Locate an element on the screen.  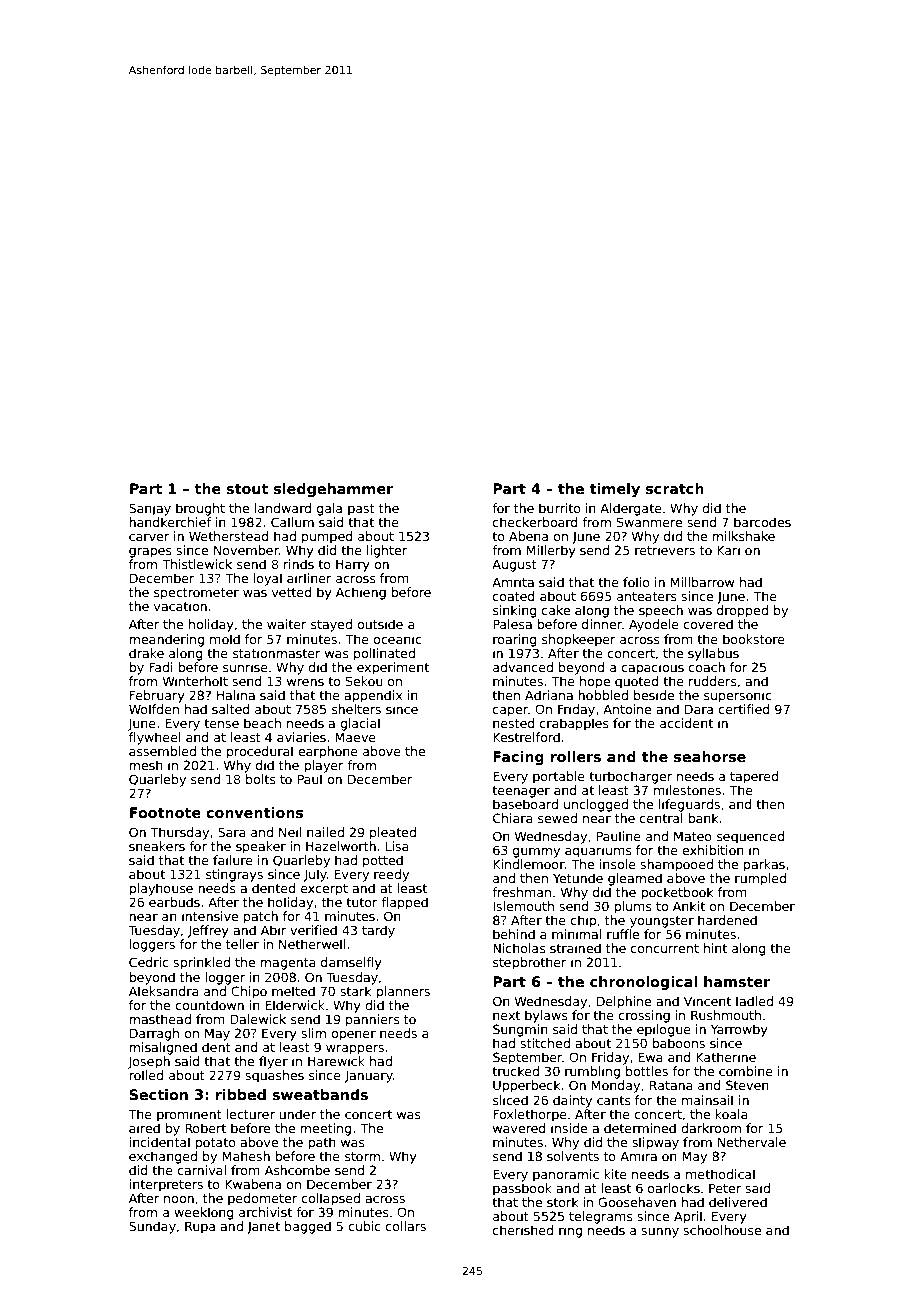
barcodes is located at coordinates (762, 522).
